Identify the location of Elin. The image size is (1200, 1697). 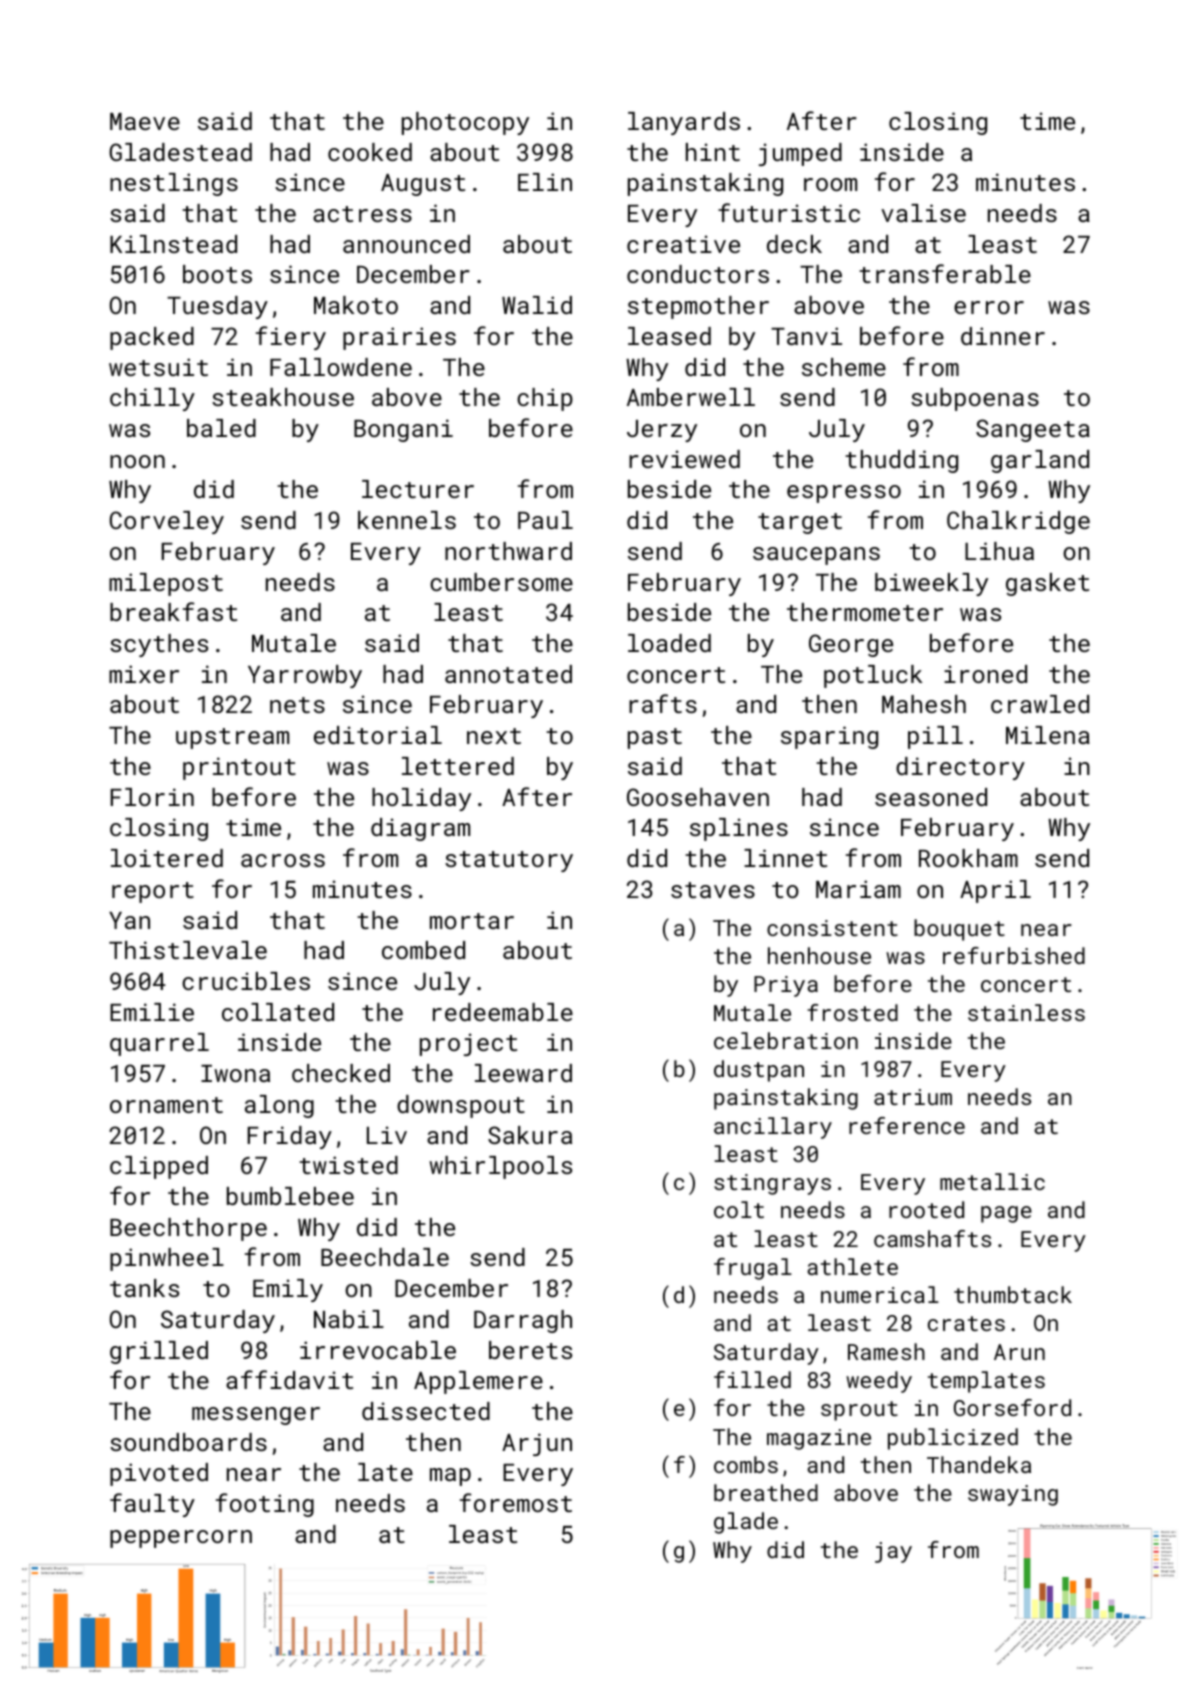
(545, 182).
